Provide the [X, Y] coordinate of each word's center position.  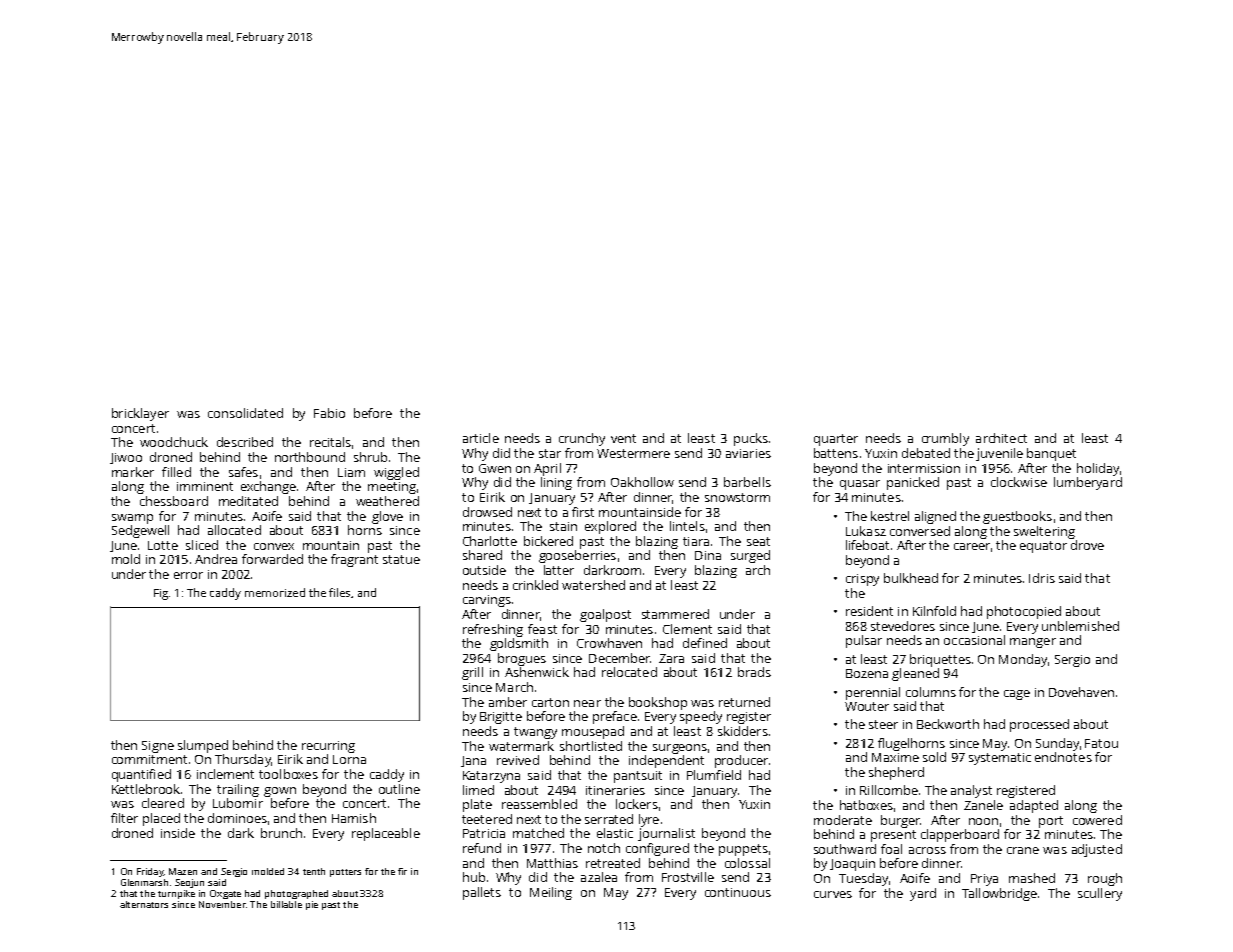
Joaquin [852, 865]
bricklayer [140, 414]
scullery [1100, 894]
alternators [144, 904]
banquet [1051, 454]
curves [833, 894]
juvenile [999, 454]
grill [472, 673]
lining [556, 483]
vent [623, 438]
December [619, 658]
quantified [141, 775]
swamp [132, 519]
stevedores [903, 626]
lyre [649, 820]
